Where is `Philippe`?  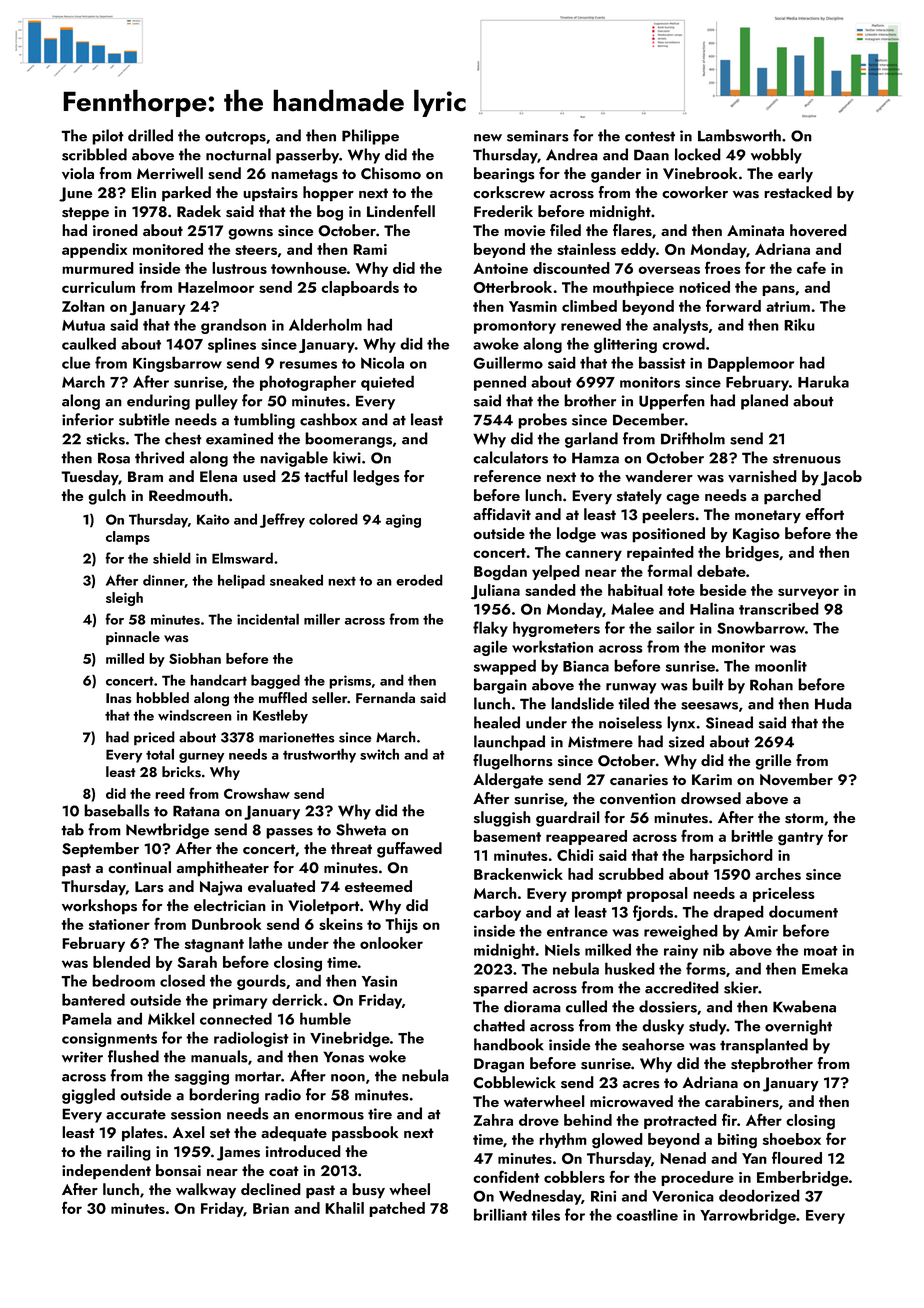 Philippe is located at coordinates (370, 137).
